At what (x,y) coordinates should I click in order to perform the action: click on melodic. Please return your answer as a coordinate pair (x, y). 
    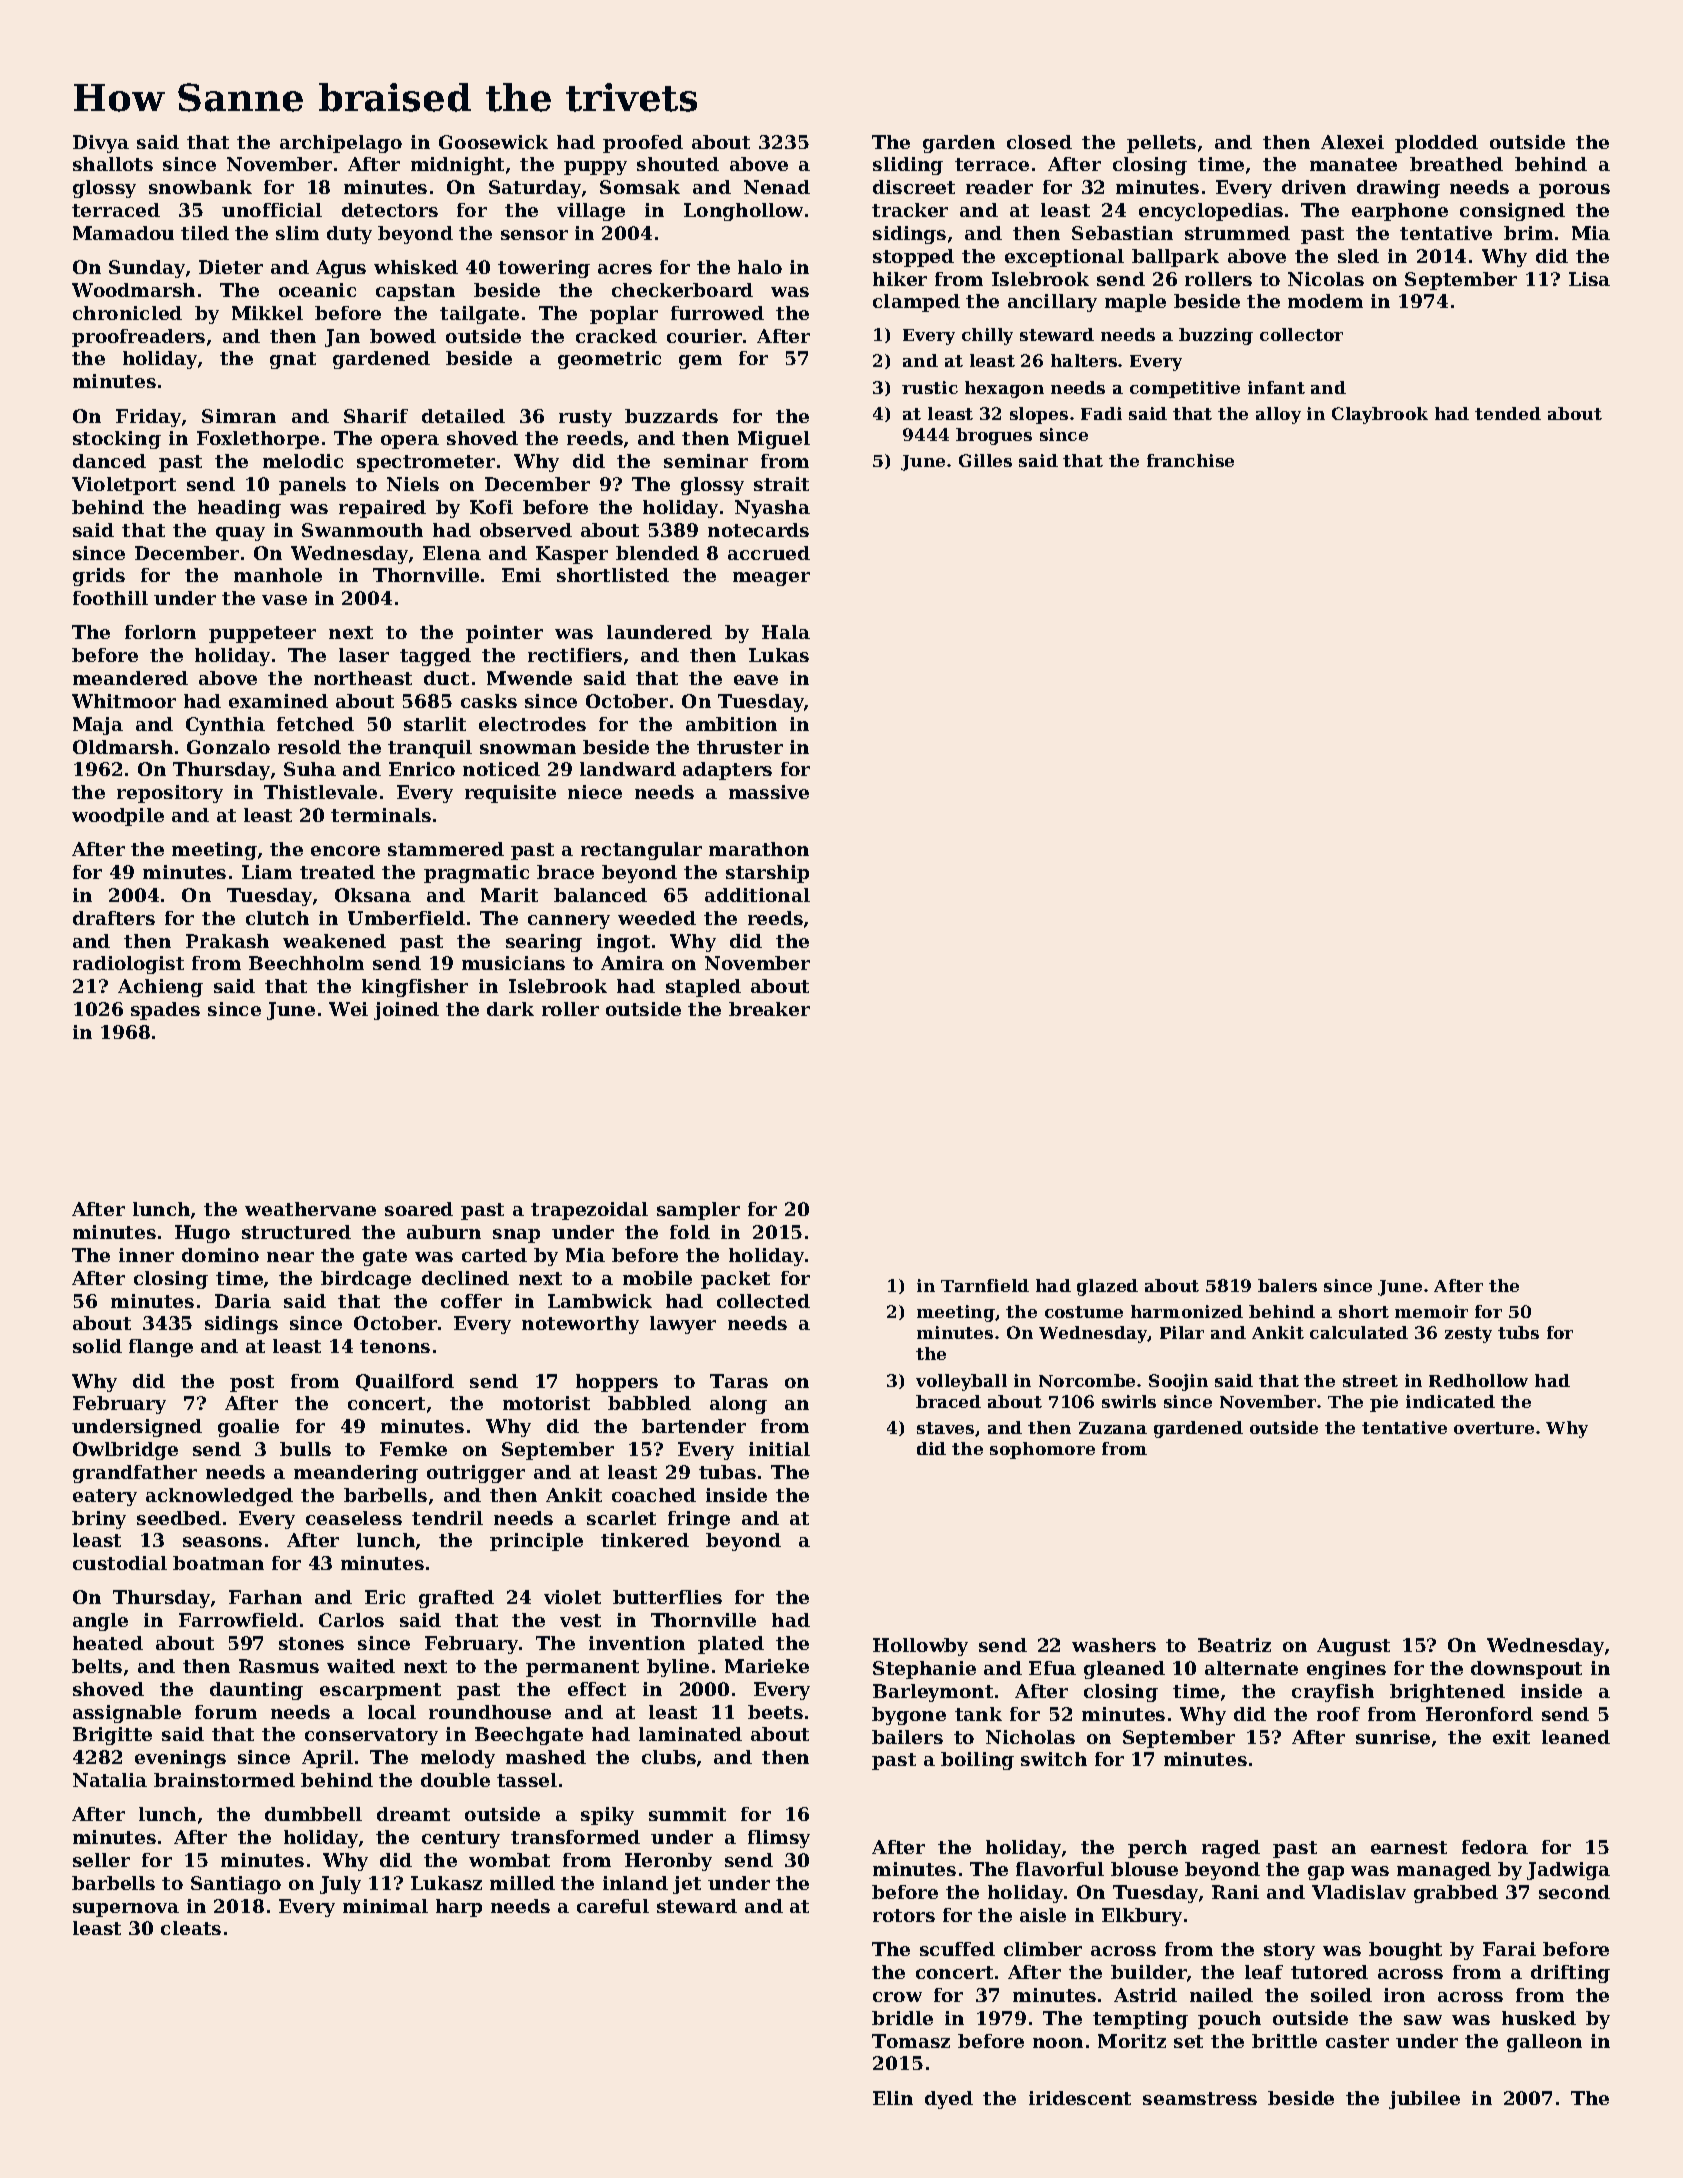
    Looking at the image, I should click on (303, 461).
